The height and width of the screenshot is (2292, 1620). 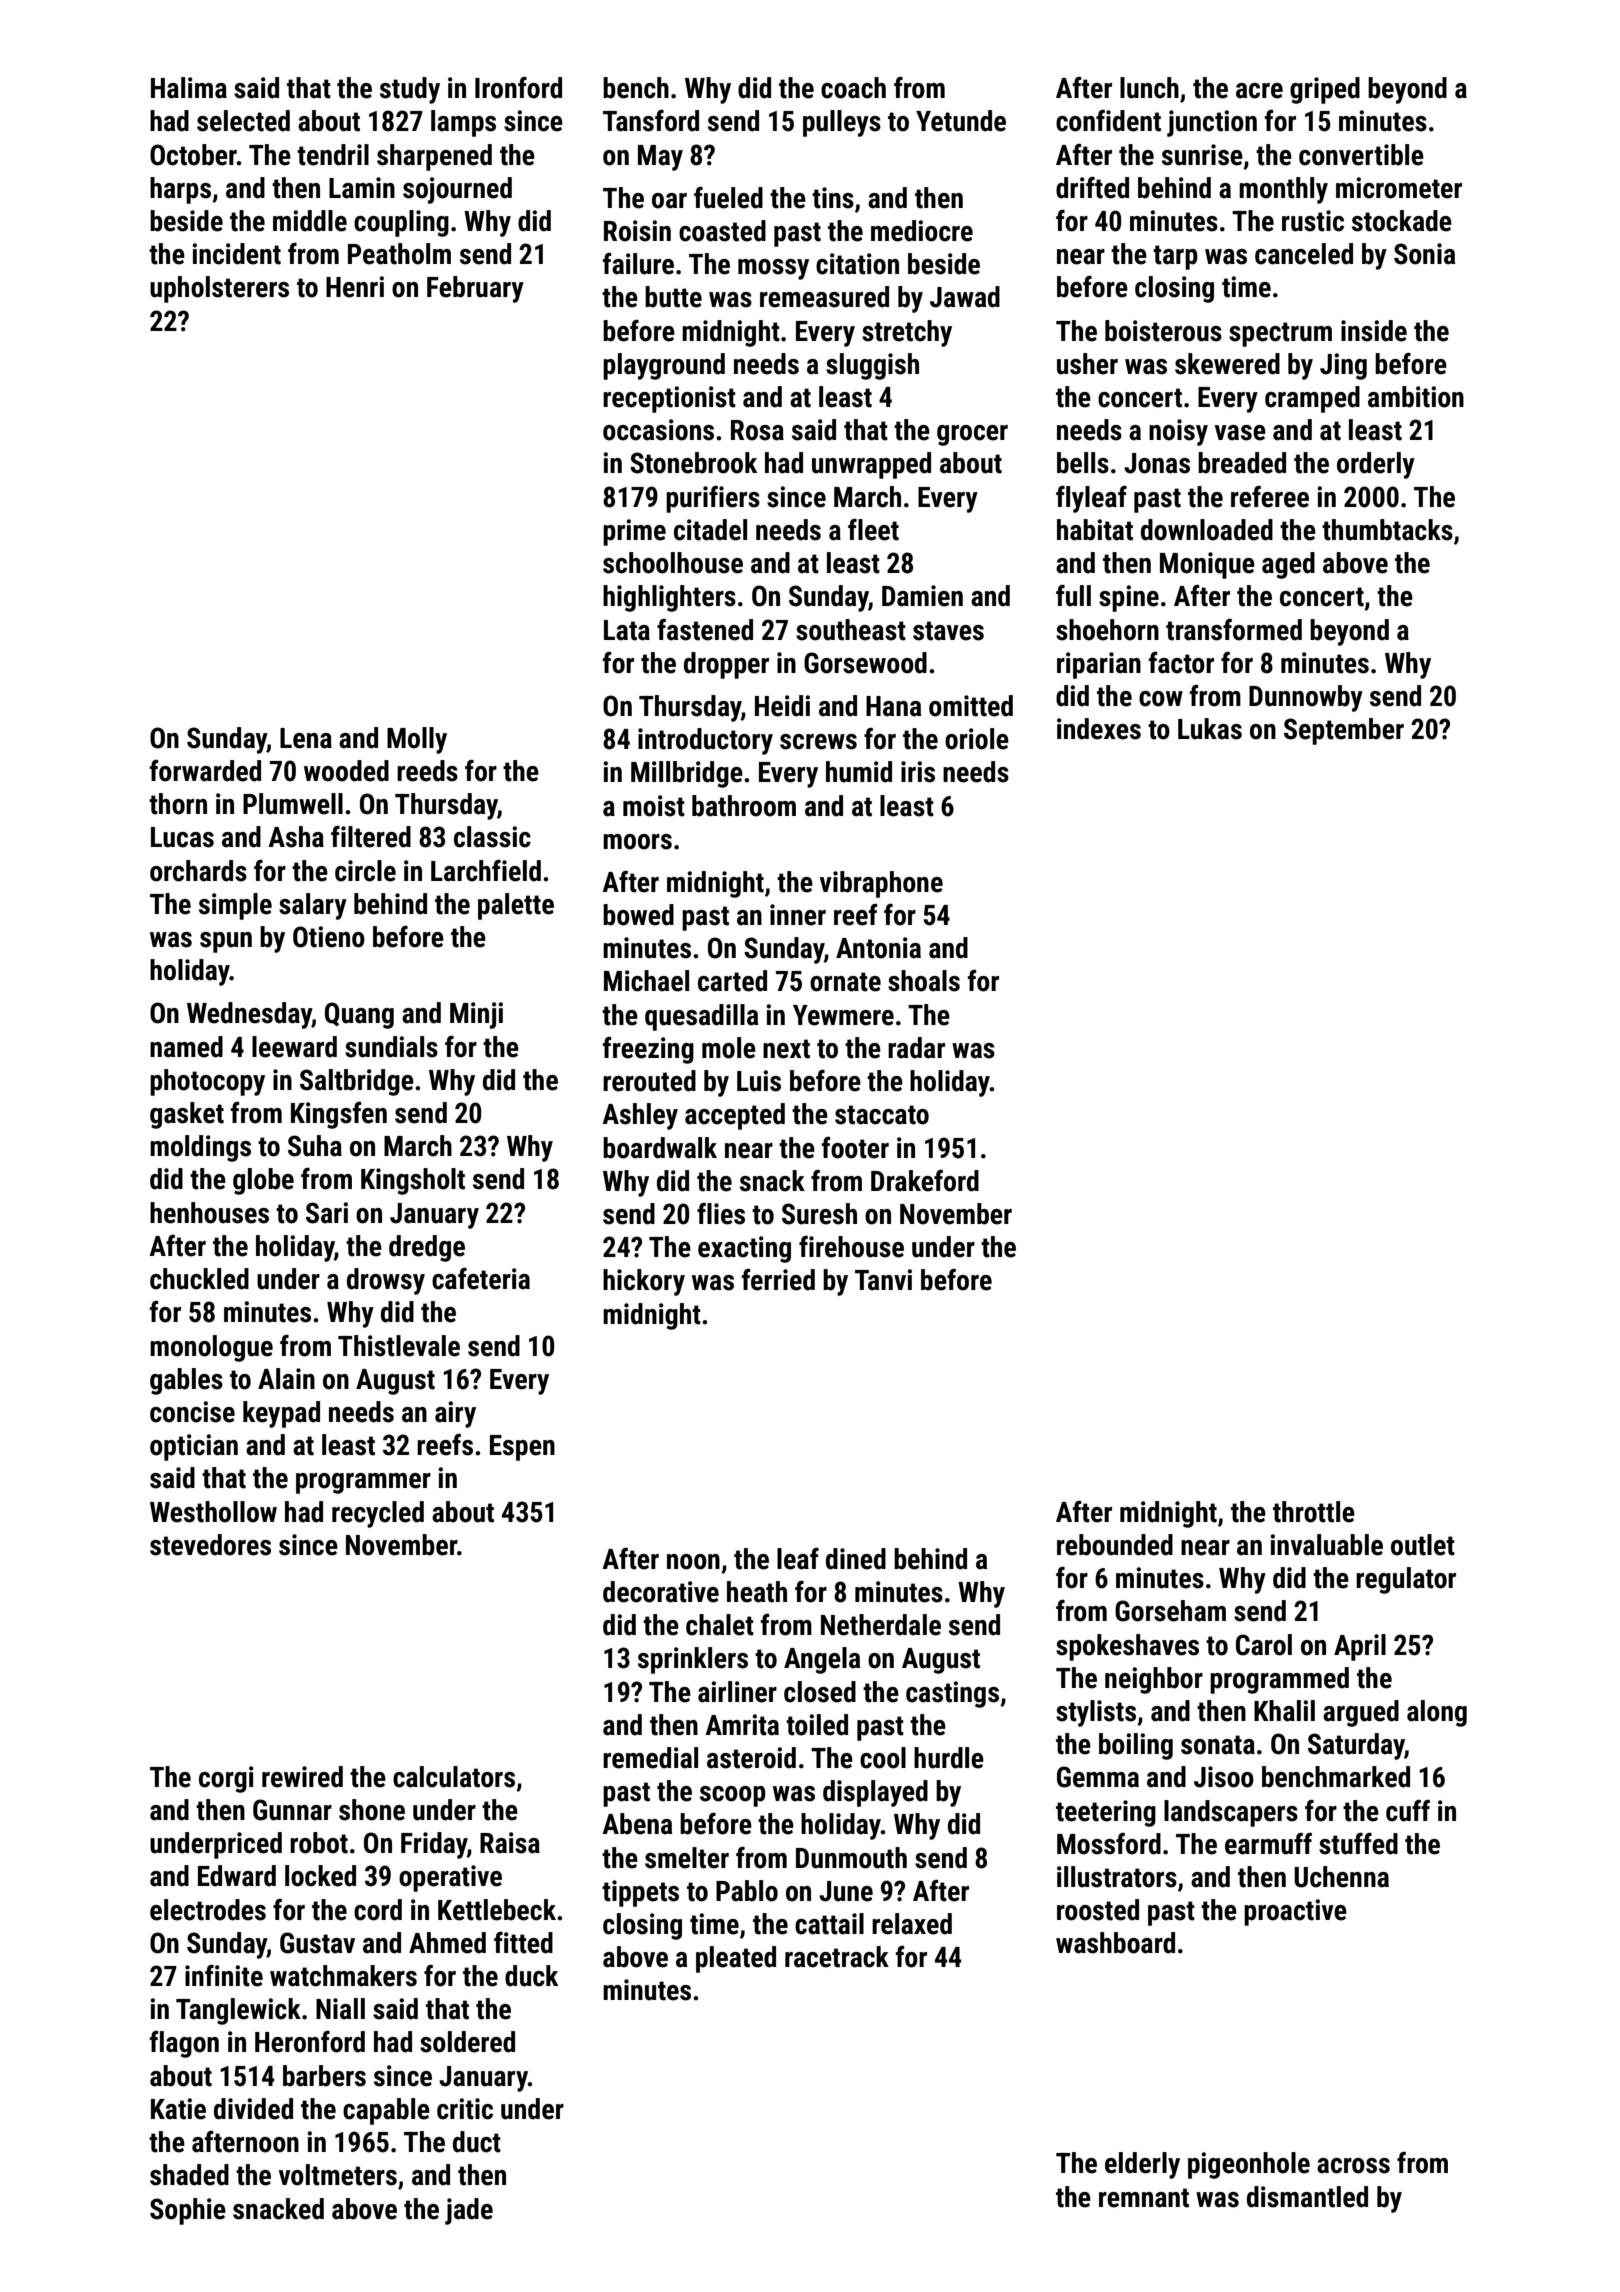 I want to click on coach, so click(x=853, y=88).
